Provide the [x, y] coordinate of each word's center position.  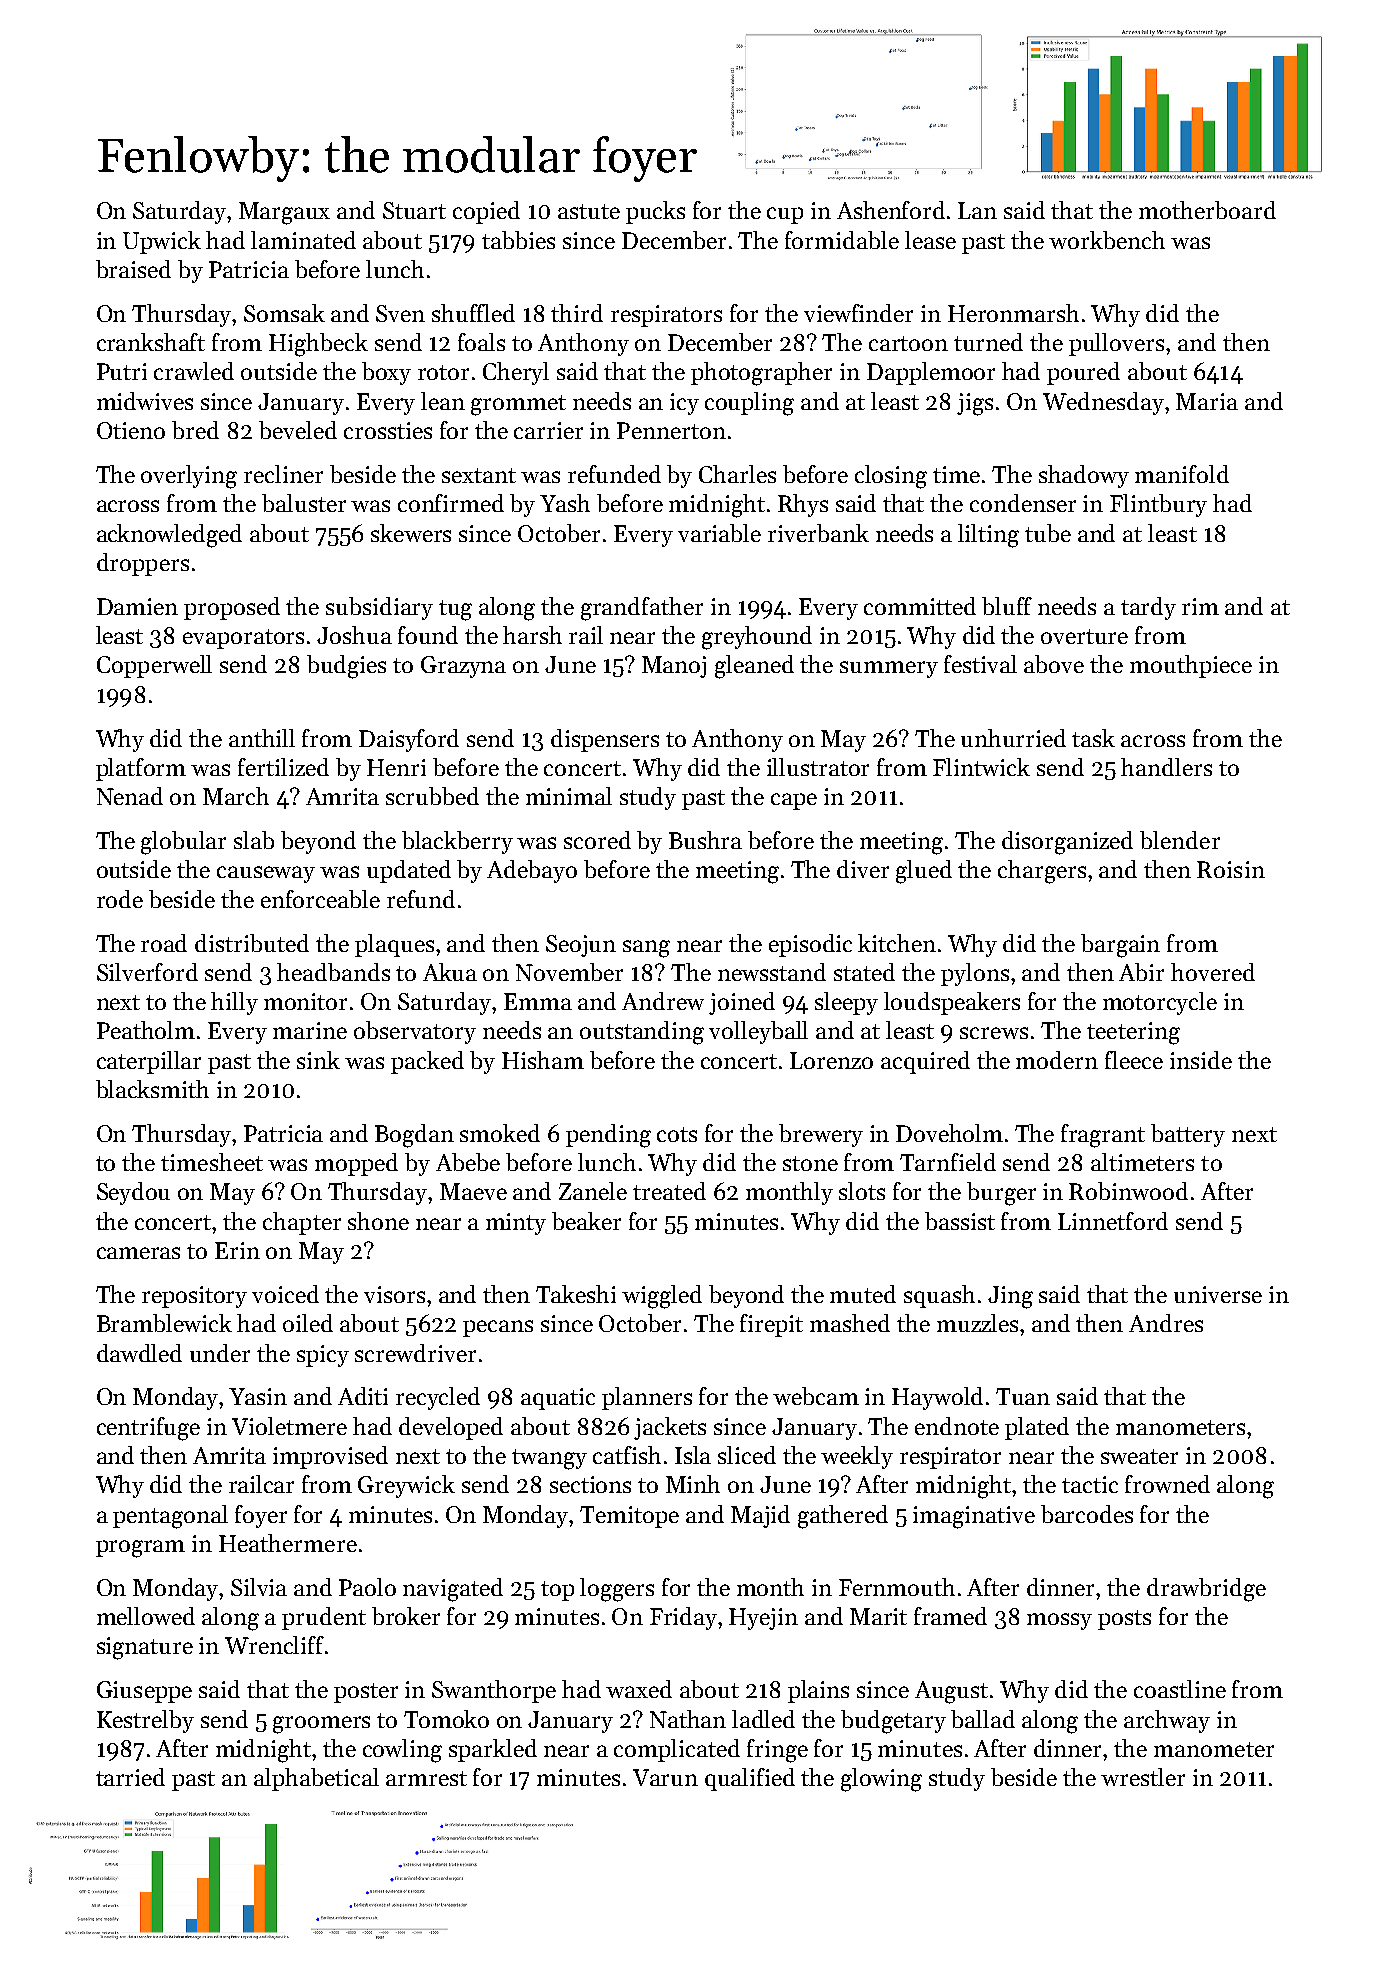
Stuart [414, 210]
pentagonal [170, 1517]
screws [994, 1033]
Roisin [1231, 869]
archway [1167, 1721]
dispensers [605, 740]
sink [318, 1060]
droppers [143, 564]
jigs [975, 404]
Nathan [688, 1719]
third [577, 313]
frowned [1167, 1484]
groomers [321, 1725]
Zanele [593, 1191]
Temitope [629, 1517]
